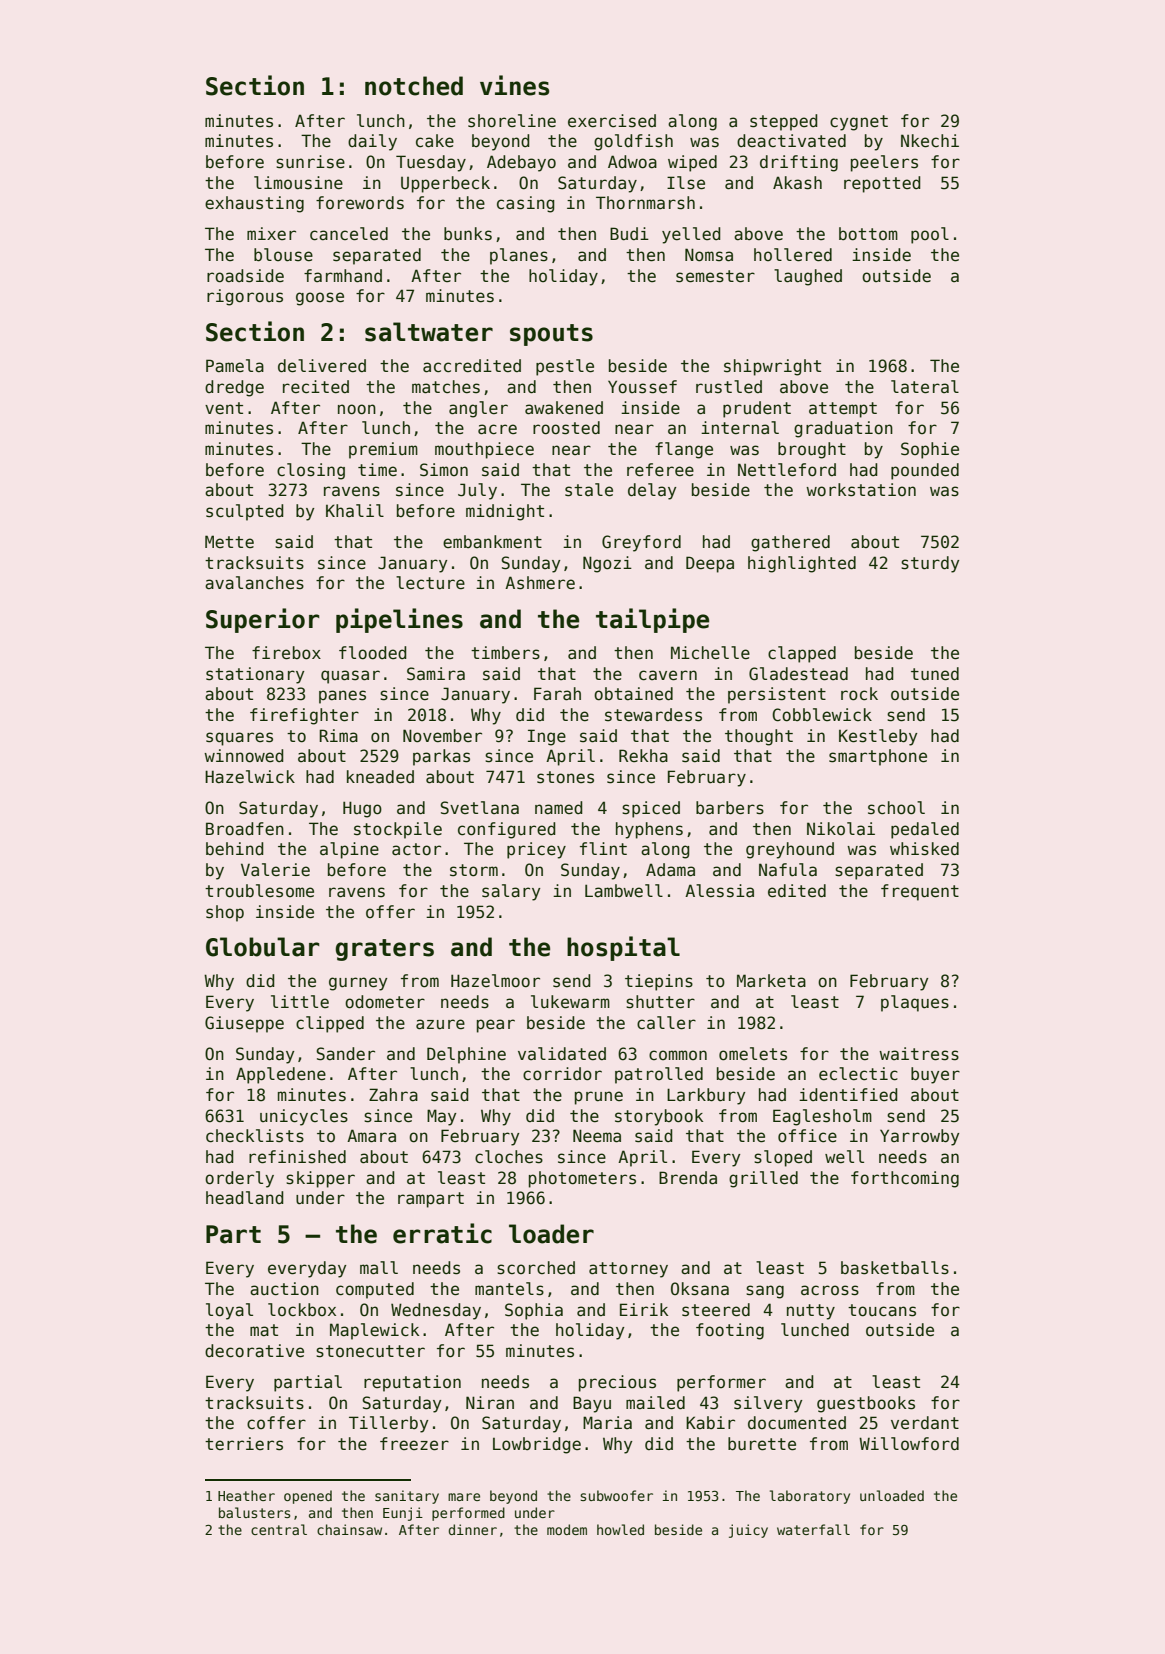 The image size is (1165, 1654). What do you see at coordinates (349, 1529) in the document?
I see `chainsaw` at bounding box center [349, 1529].
